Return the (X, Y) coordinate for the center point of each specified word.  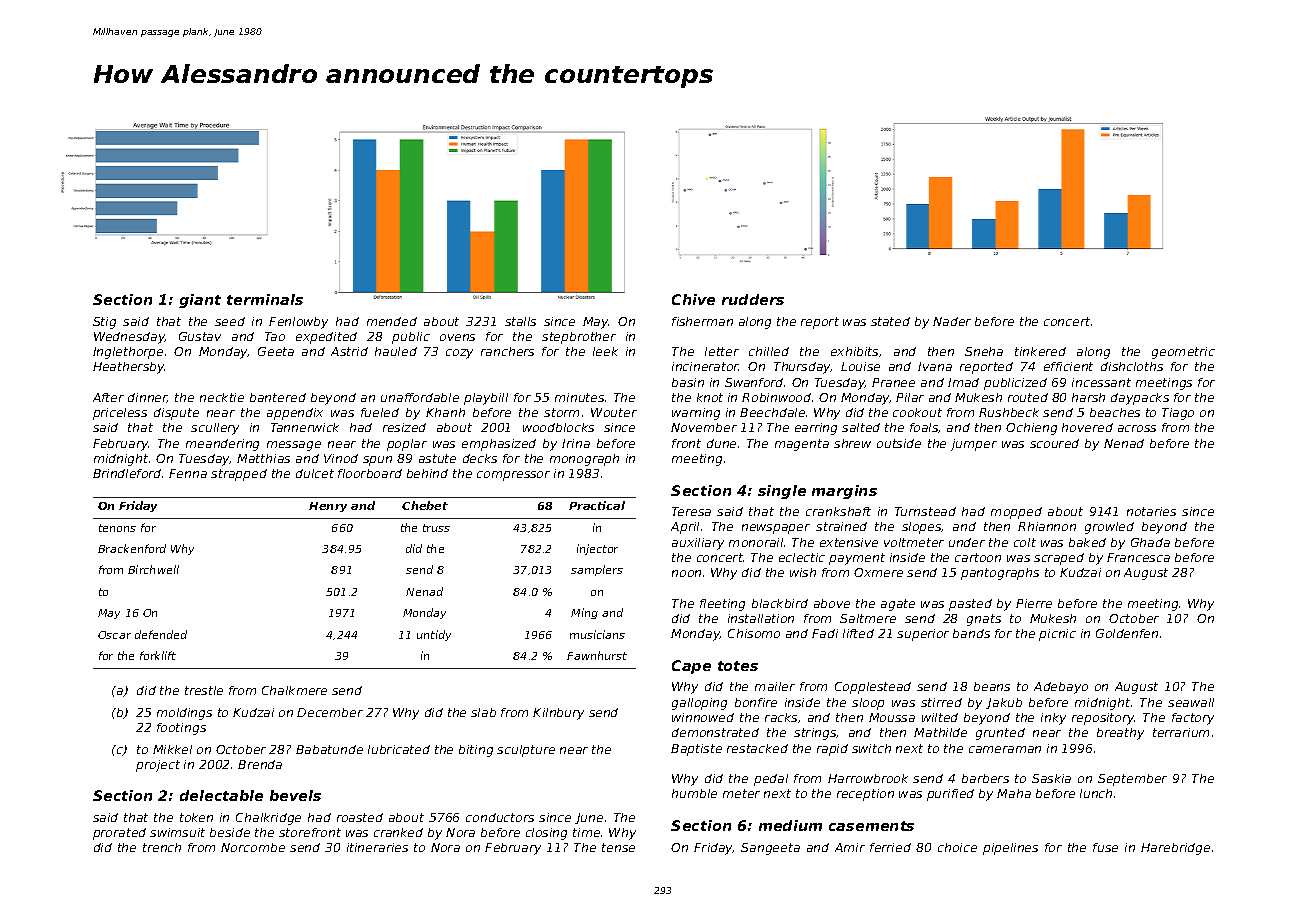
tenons (117, 528)
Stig (104, 323)
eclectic (802, 557)
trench (162, 847)
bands (971, 633)
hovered (1087, 427)
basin (688, 382)
